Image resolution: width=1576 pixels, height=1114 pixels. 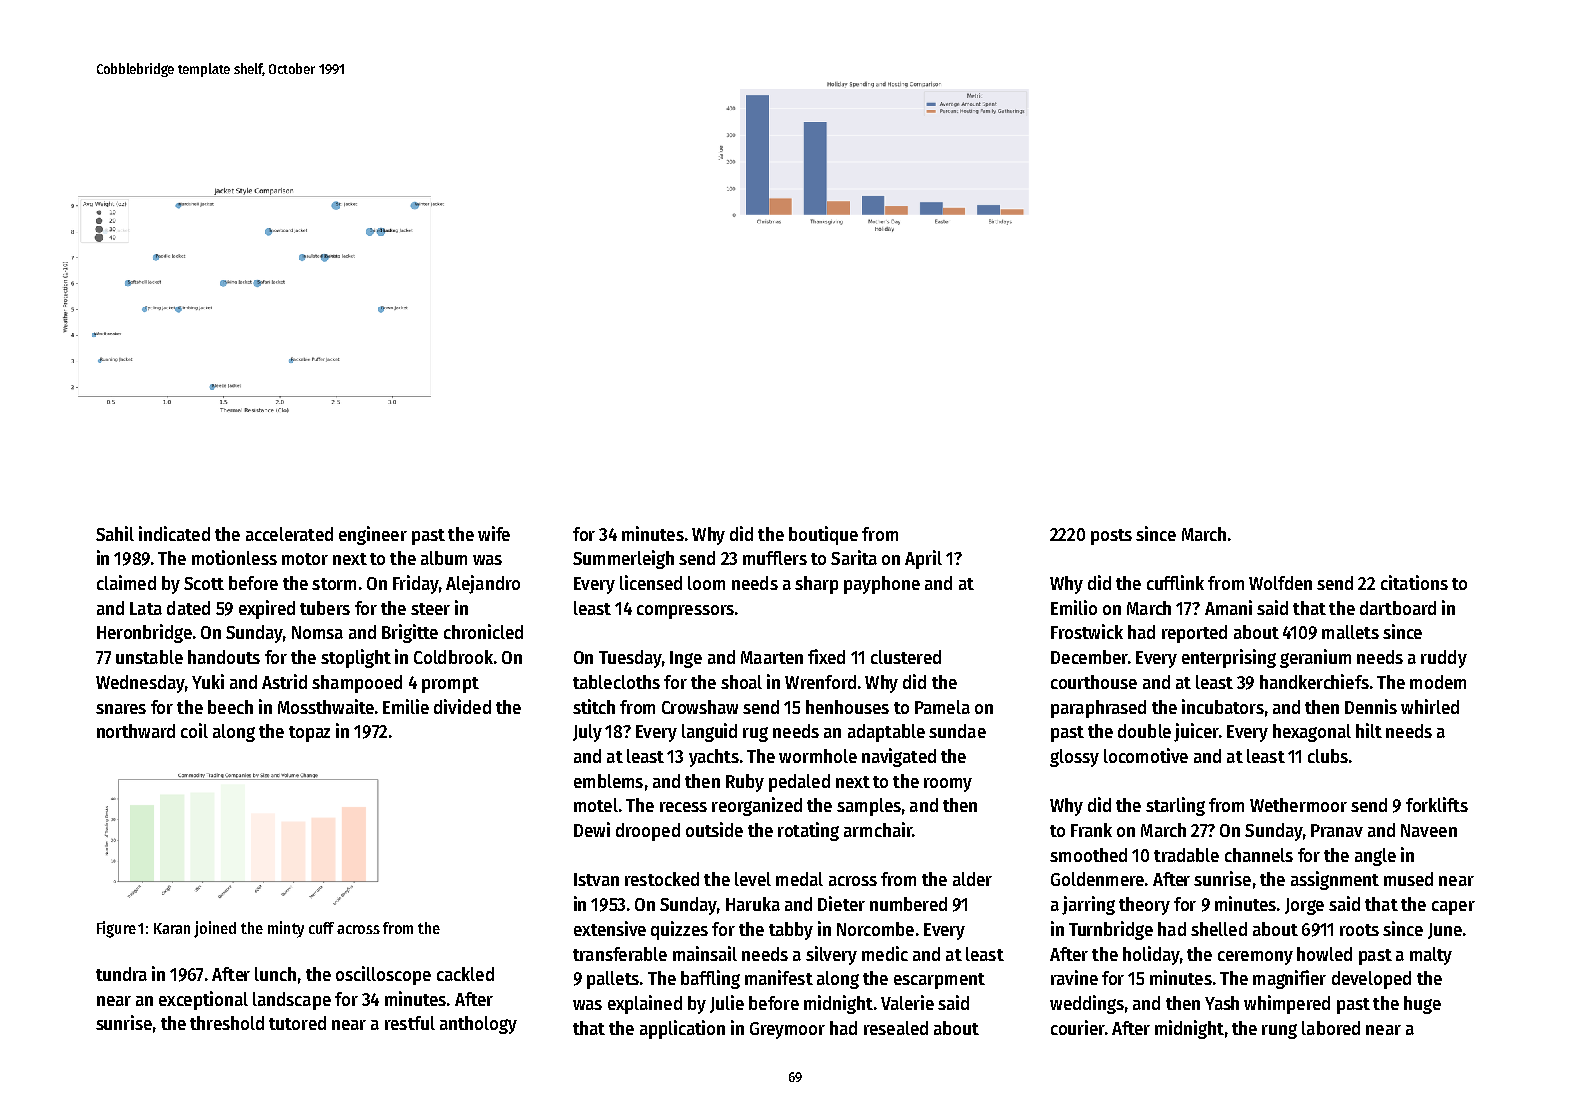 What do you see at coordinates (648, 832) in the page?
I see `drooped` at bounding box center [648, 832].
